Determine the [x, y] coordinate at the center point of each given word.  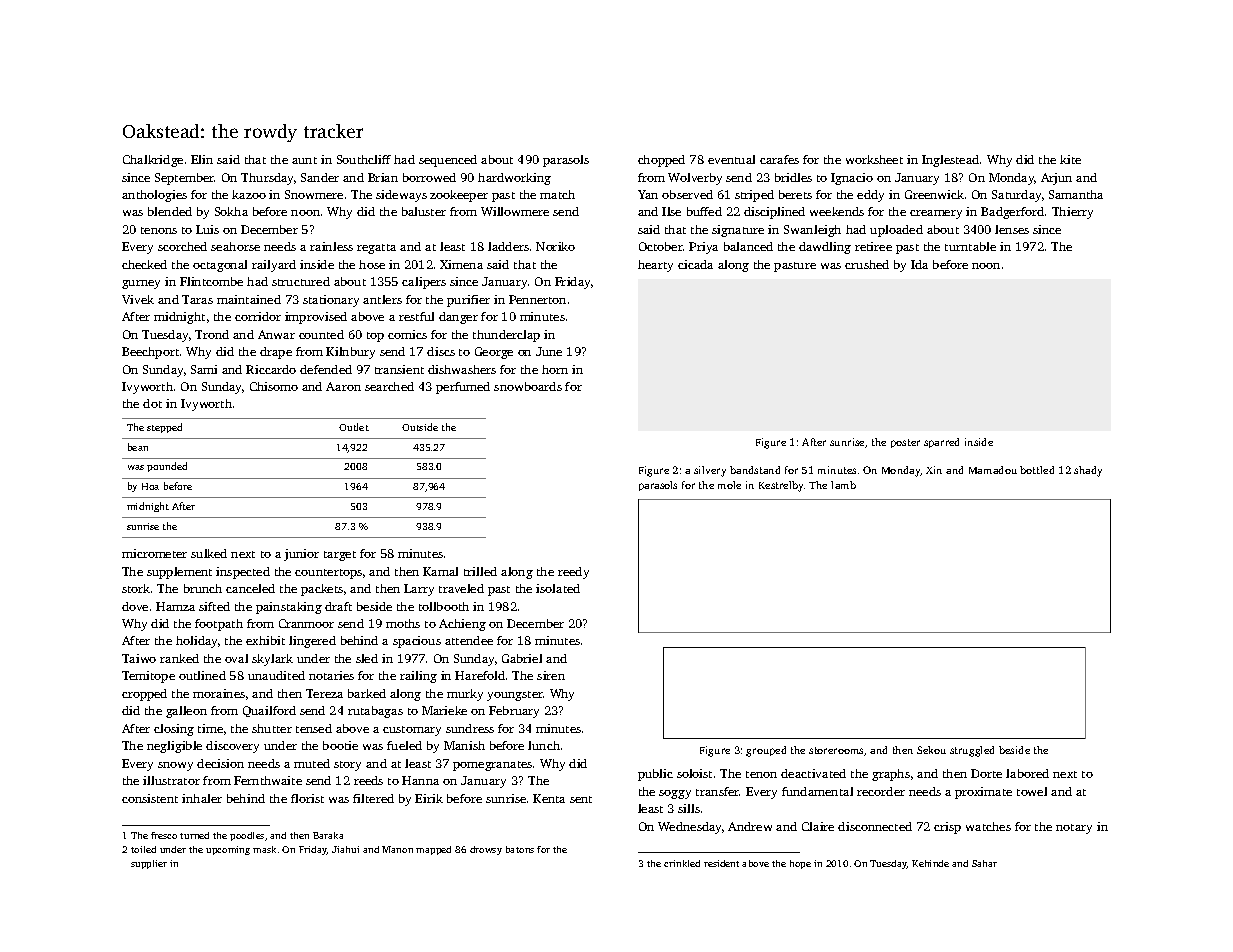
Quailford [269, 711]
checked [144, 264]
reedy [573, 573]
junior [301, 555]
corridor [258, 316]
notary [1074, 829]
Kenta [549, 798]
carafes [779, 159]
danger [458, 318]
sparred [941, 443]
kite [1070, 159]
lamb [843, 485]
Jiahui [345, 849]
